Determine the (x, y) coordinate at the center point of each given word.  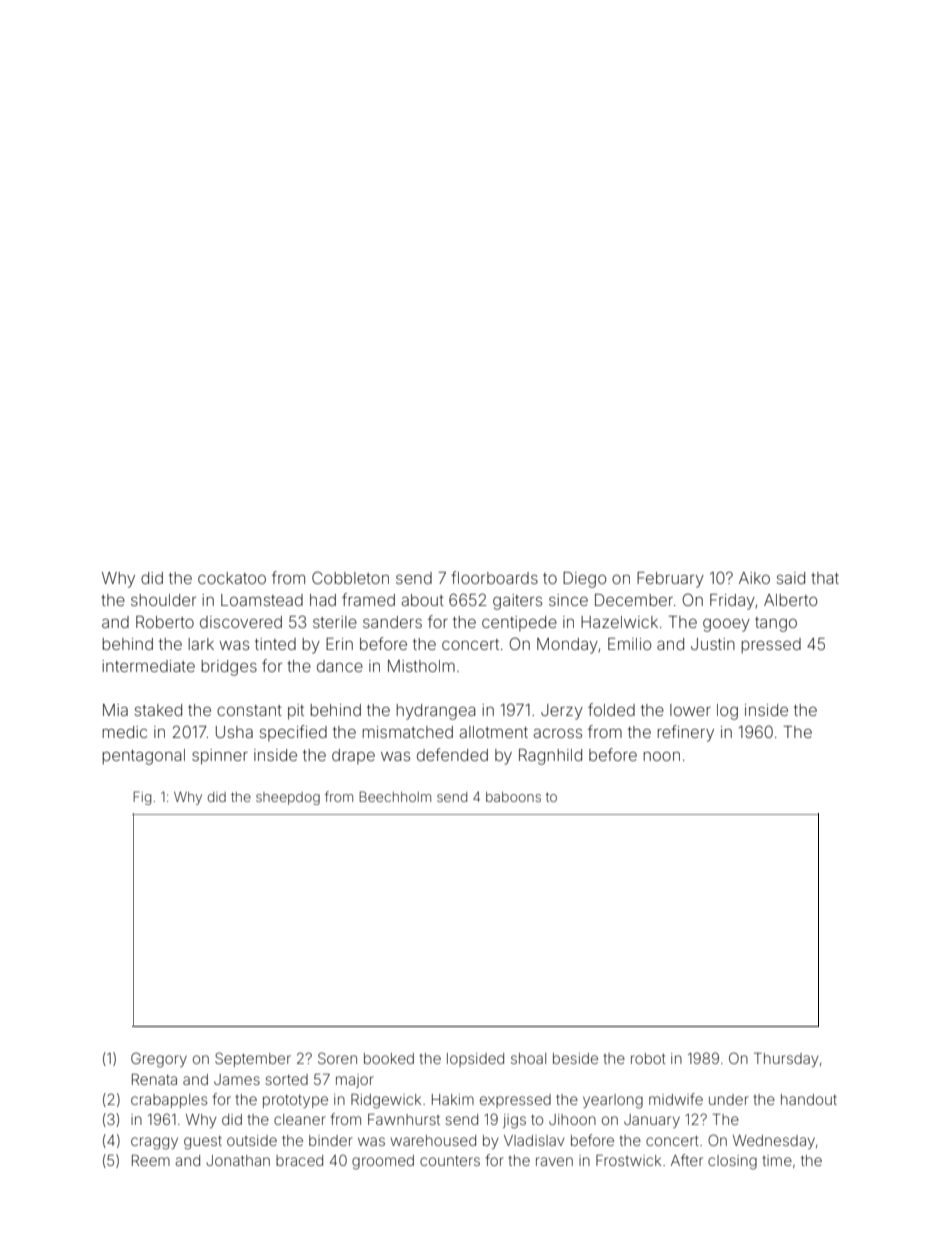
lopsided (475, 1060)
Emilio (629, 644)
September (253, 1059)
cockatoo (232, 578)
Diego (584, 580)
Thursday (786, 1060)
